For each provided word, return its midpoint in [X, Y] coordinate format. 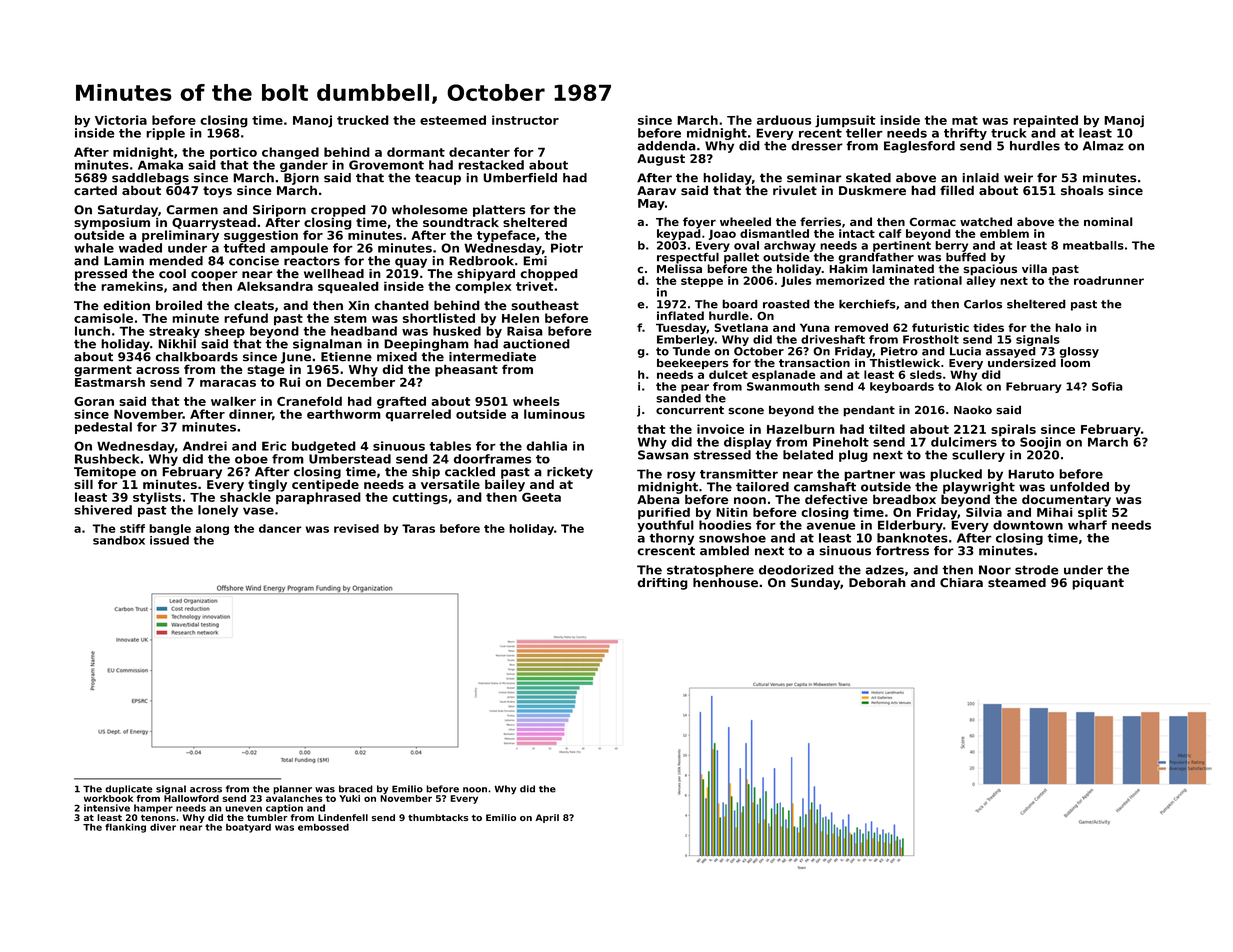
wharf [1087, 525]
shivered [103, 510]
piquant [1098, 584]
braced [356, 789]
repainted [1045, 121]
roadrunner [1109, 280]
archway [790, 246]
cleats [254, 305]
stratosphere [710, 571]
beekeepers [692, 363]
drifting [662, 584]
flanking [125, 828]
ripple [165, 134]
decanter [479, 152]
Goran [94, 401]
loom [1075, 363]
